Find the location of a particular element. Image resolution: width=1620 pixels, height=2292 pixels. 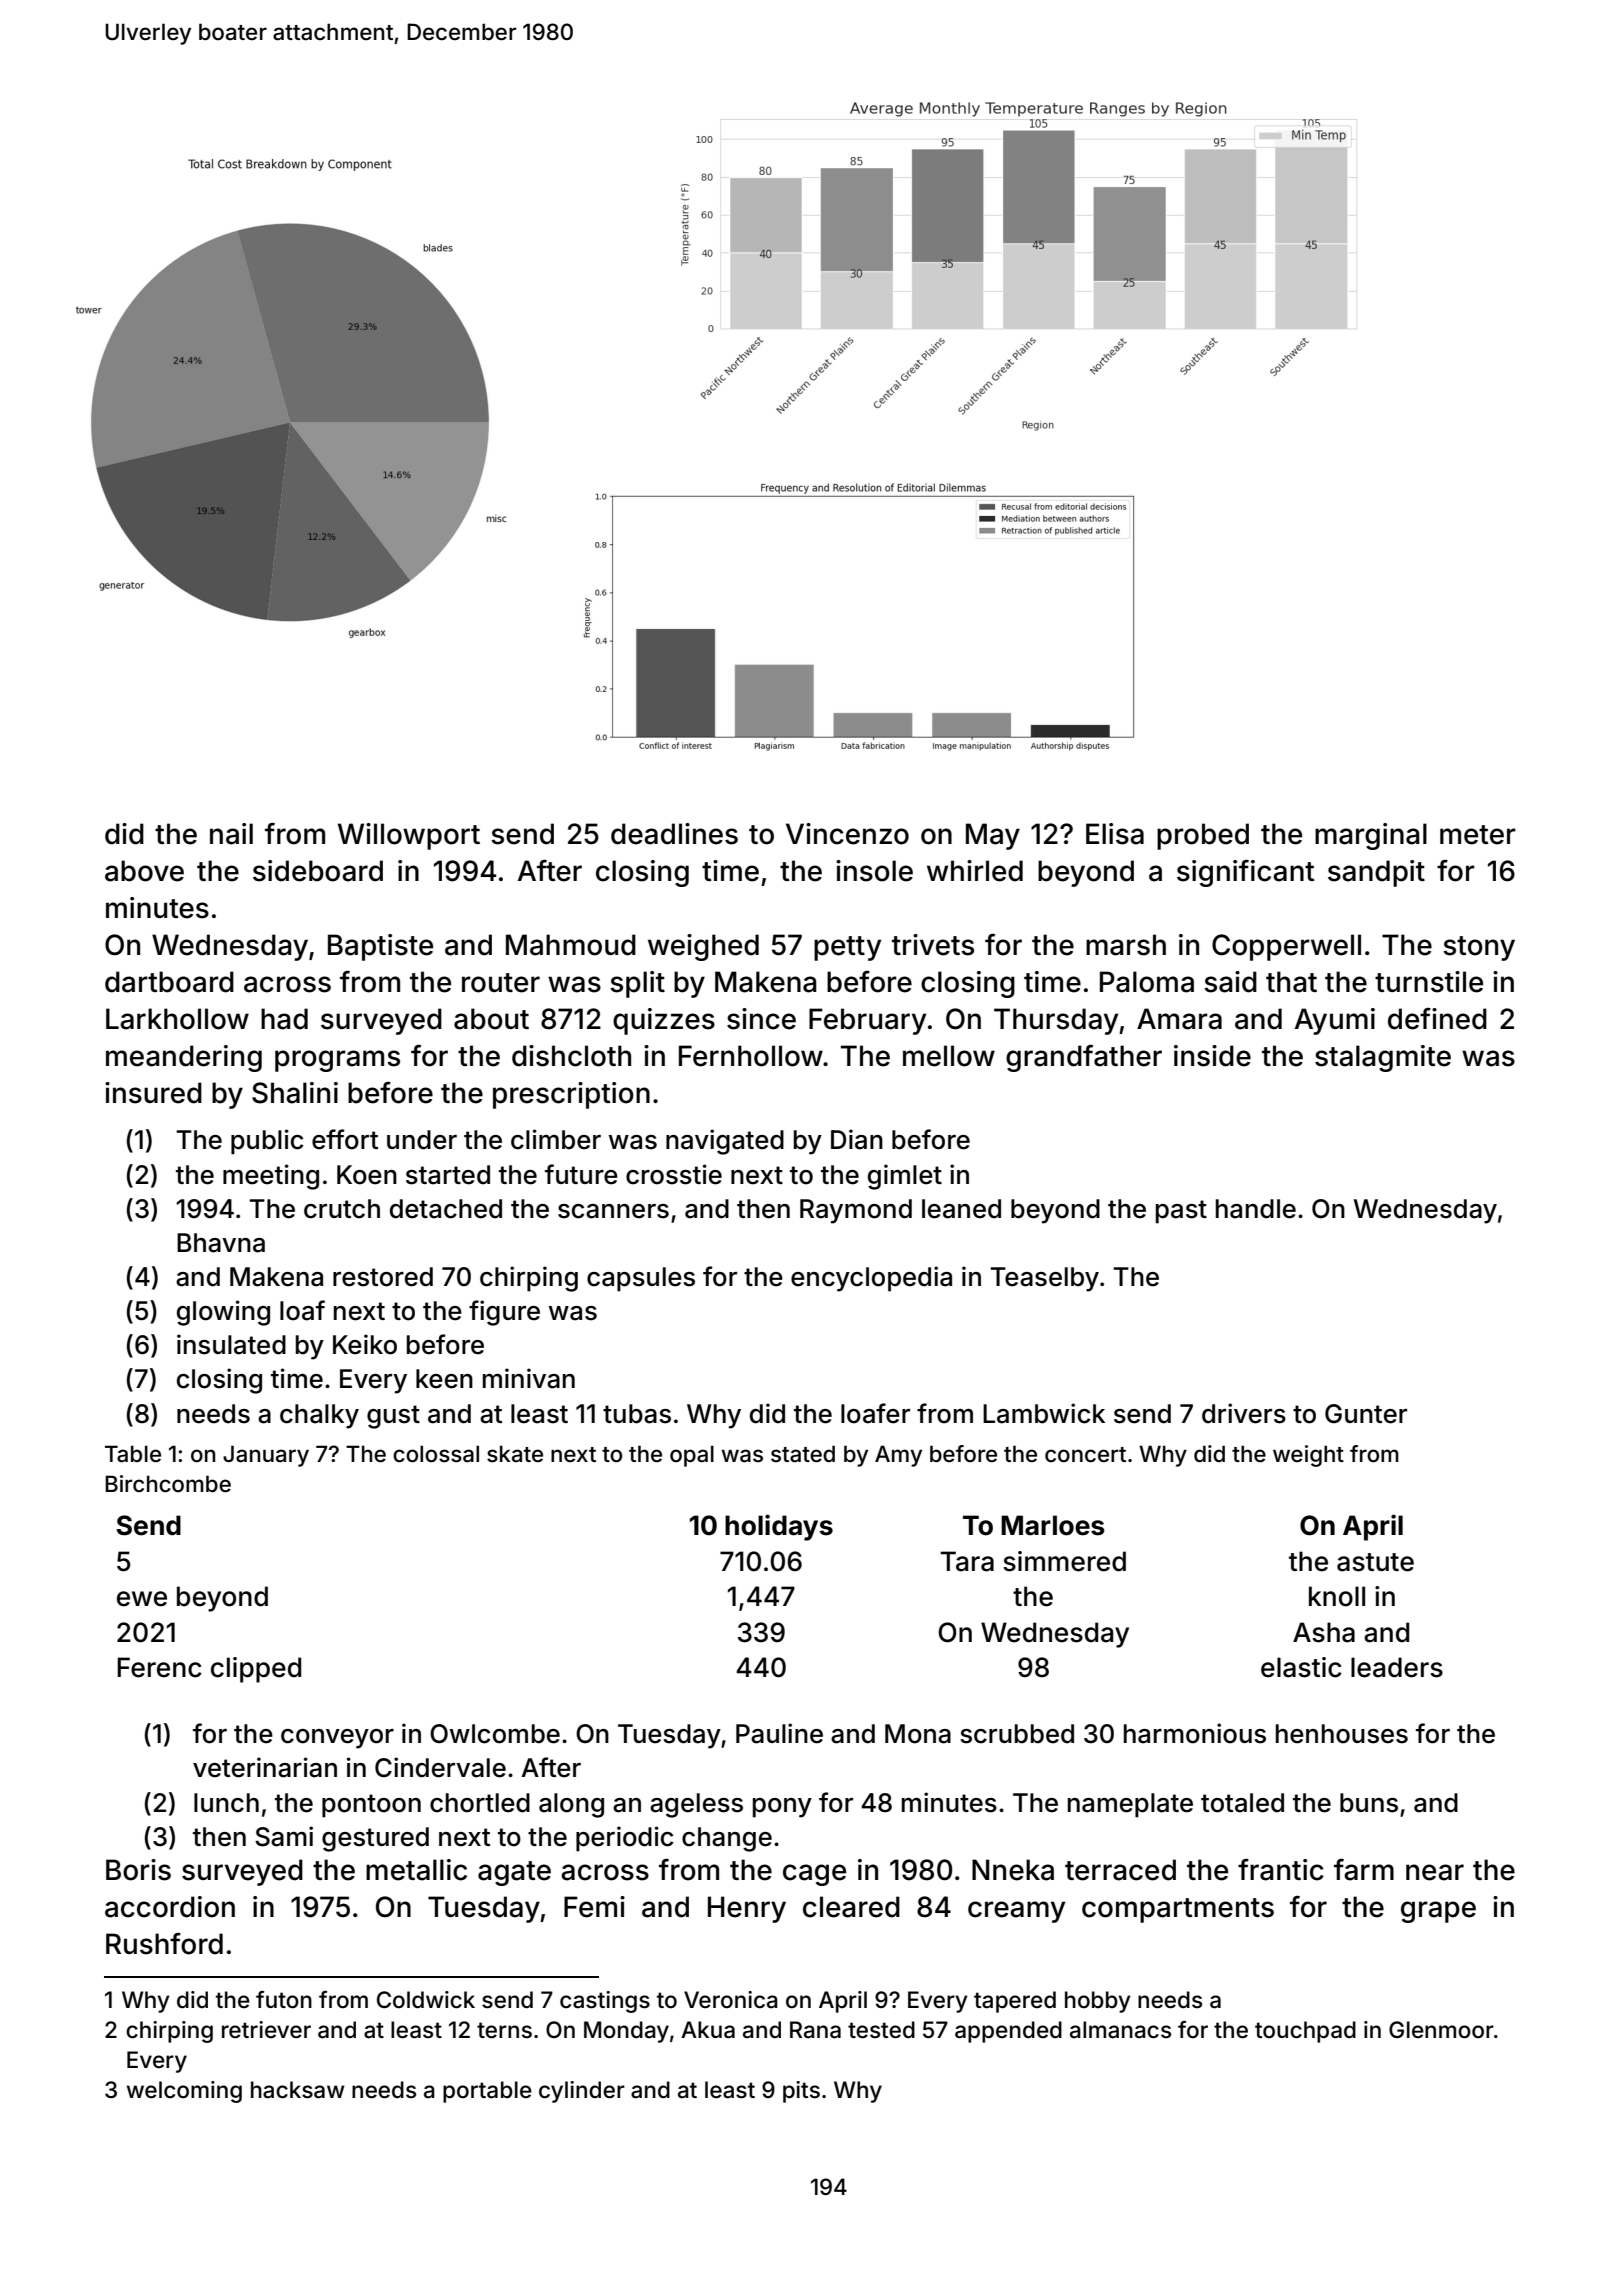

dartboard is located at coordinates (169, 982).
